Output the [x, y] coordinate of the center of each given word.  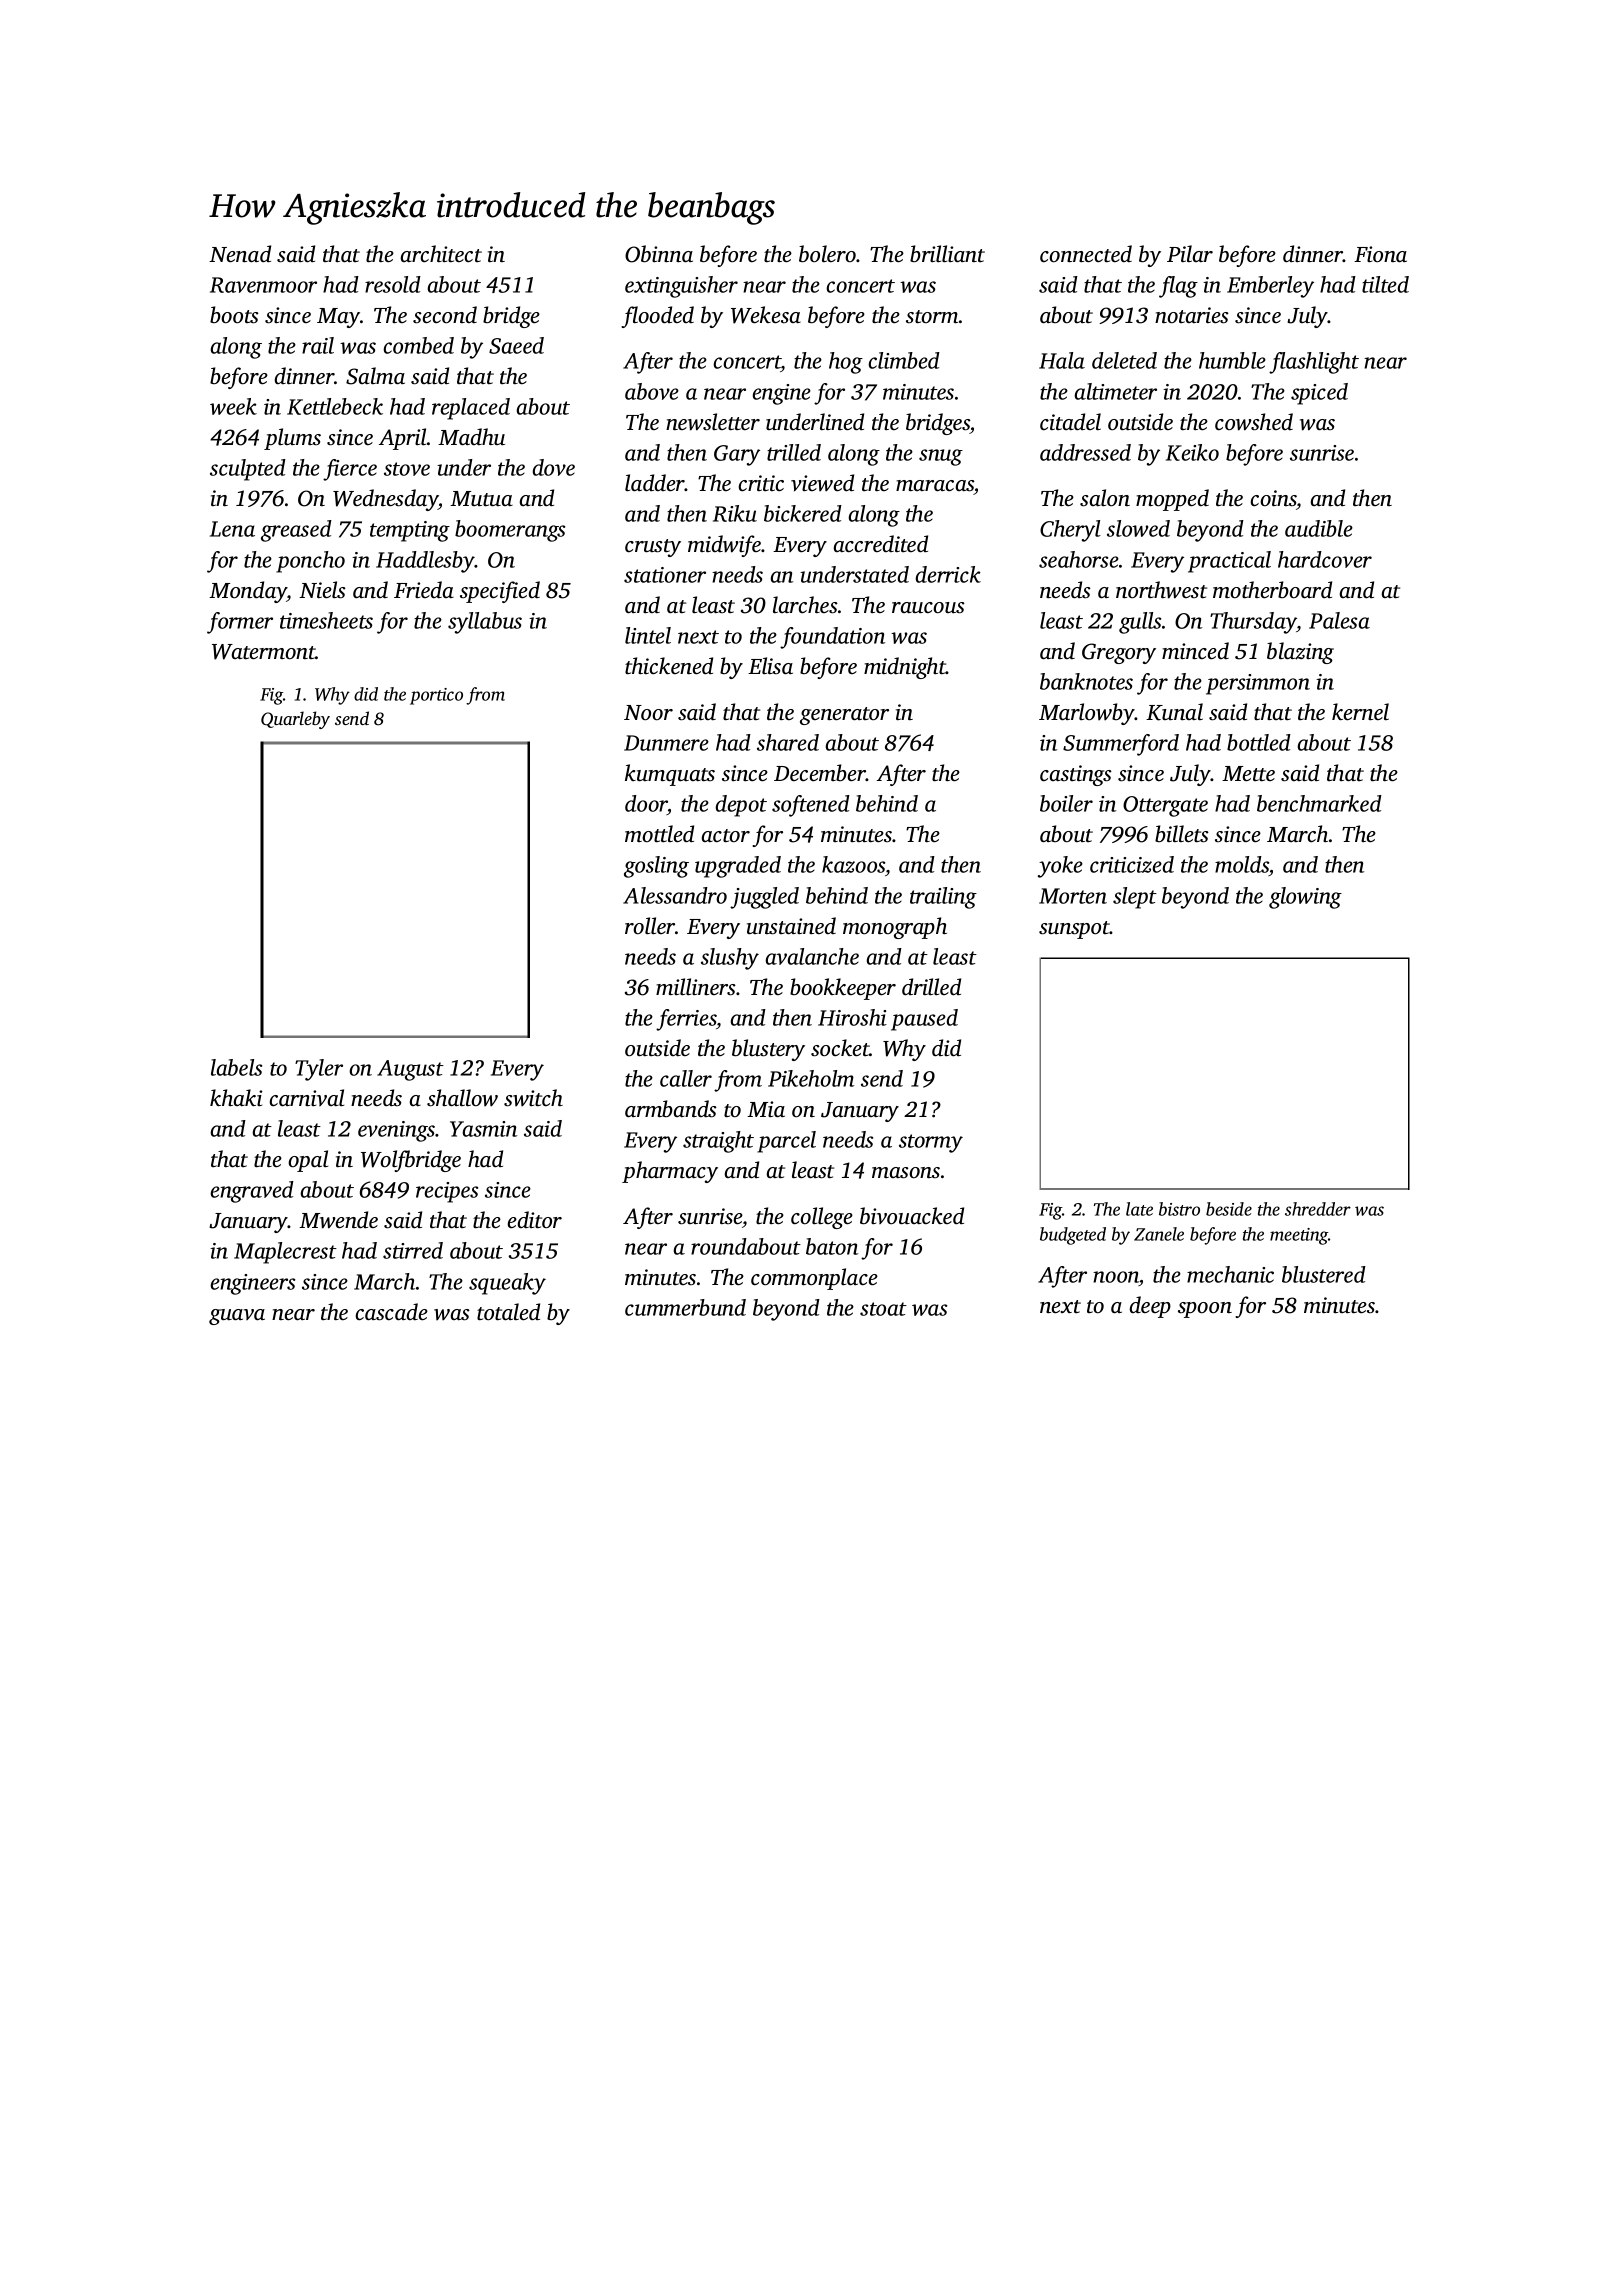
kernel [1360, 712]
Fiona [1380, 254]
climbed [904, 360]
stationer [665, 575]
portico [436, 696]
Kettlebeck [335, 406]
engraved [252, 1192]
